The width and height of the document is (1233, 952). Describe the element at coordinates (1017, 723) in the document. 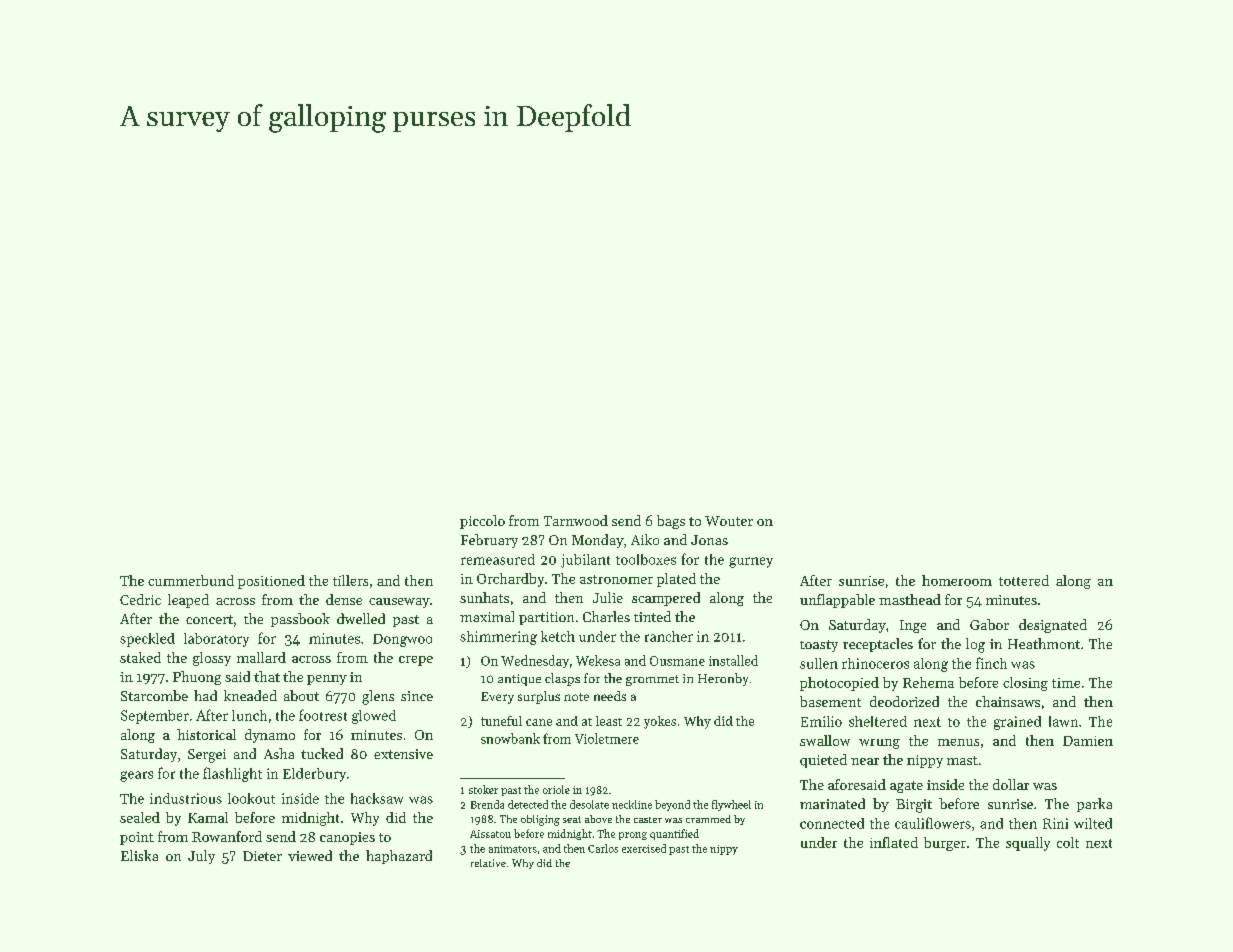

I see `grained` at that location.
